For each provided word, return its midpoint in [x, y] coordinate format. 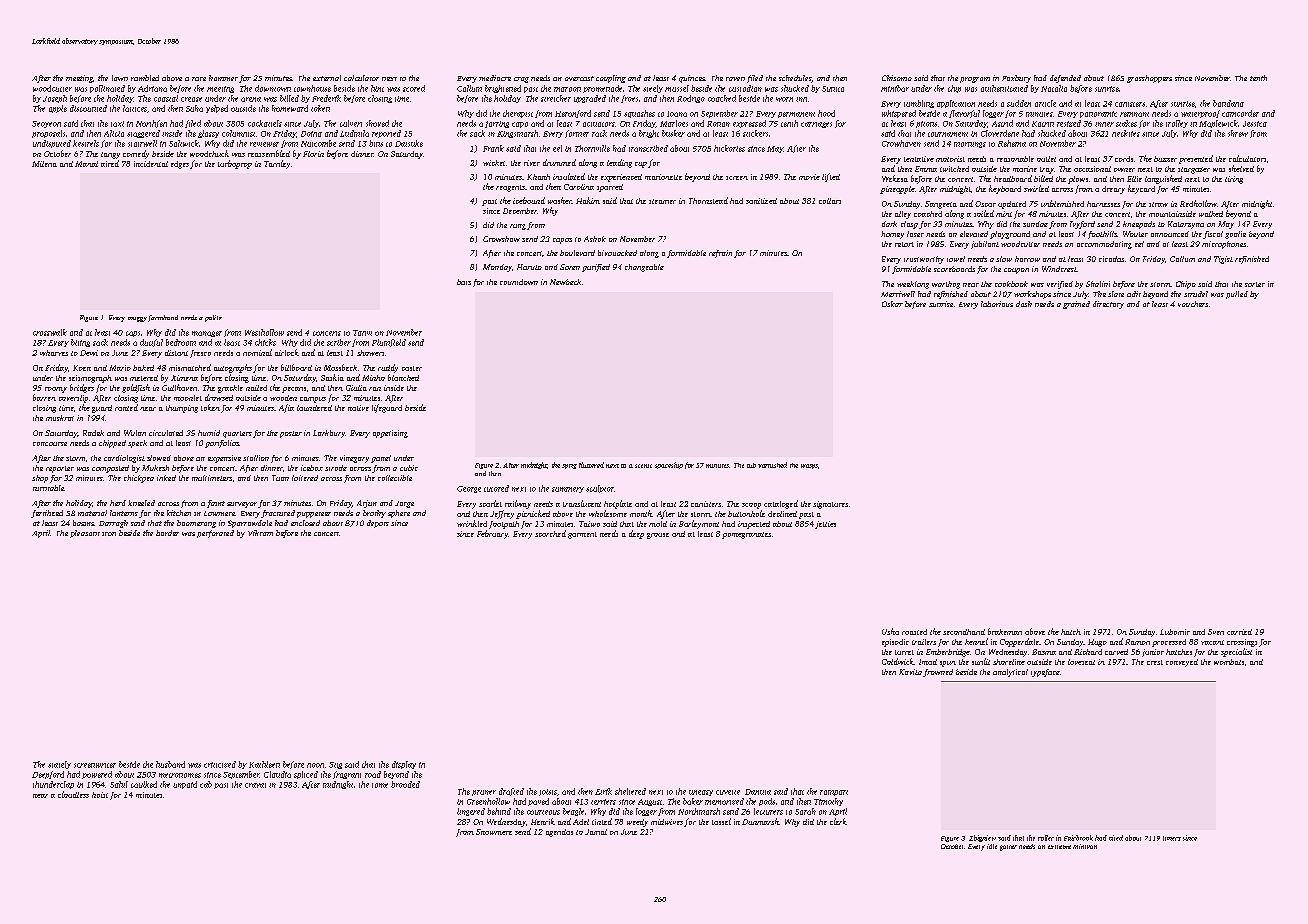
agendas [559, 833]
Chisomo [897, 78]
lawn [120, 78]
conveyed [1182, 663]
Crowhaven [901, 143]
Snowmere [494, 832]
